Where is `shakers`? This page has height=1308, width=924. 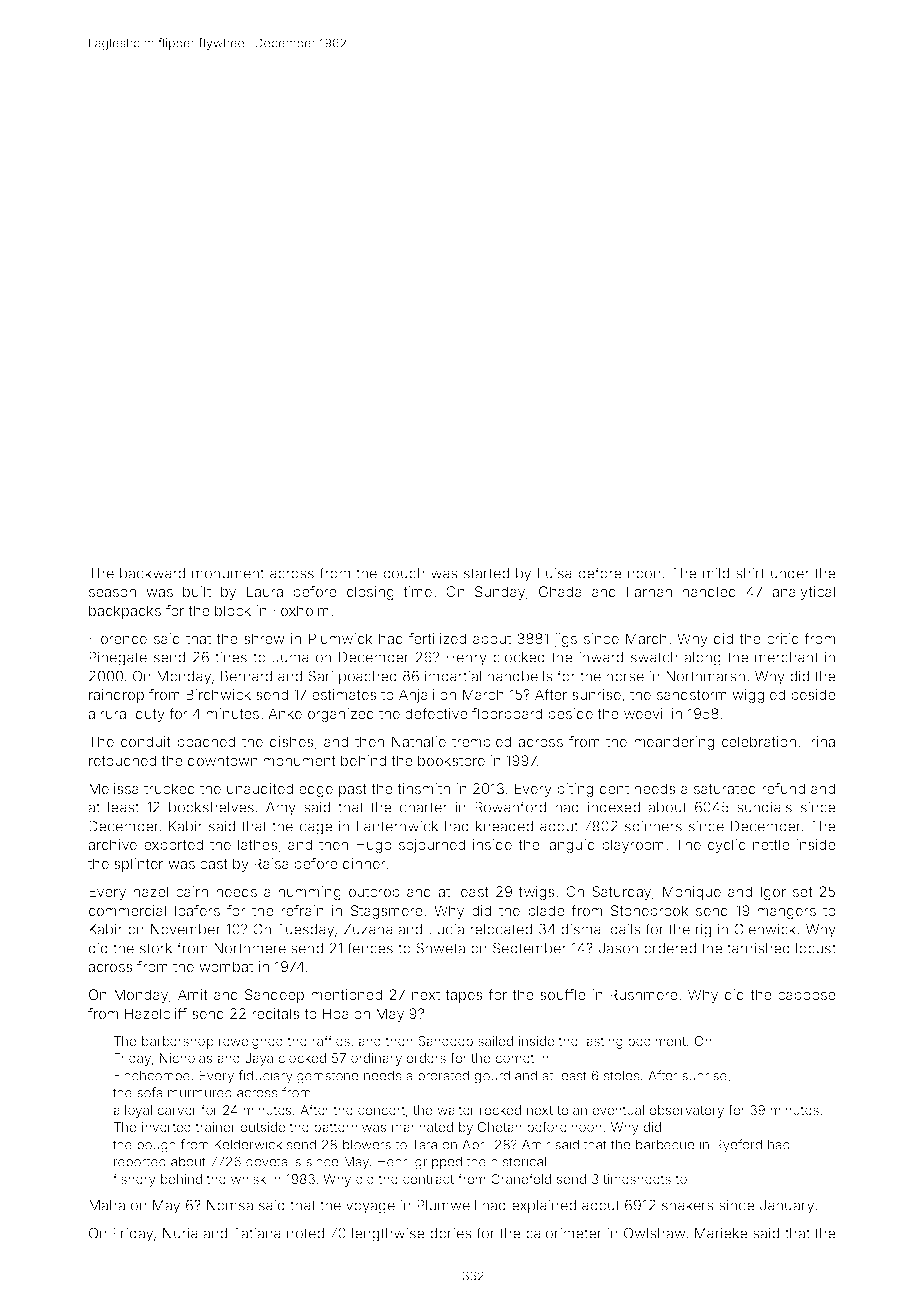 shakers is located at coordinates (688, 1205).
